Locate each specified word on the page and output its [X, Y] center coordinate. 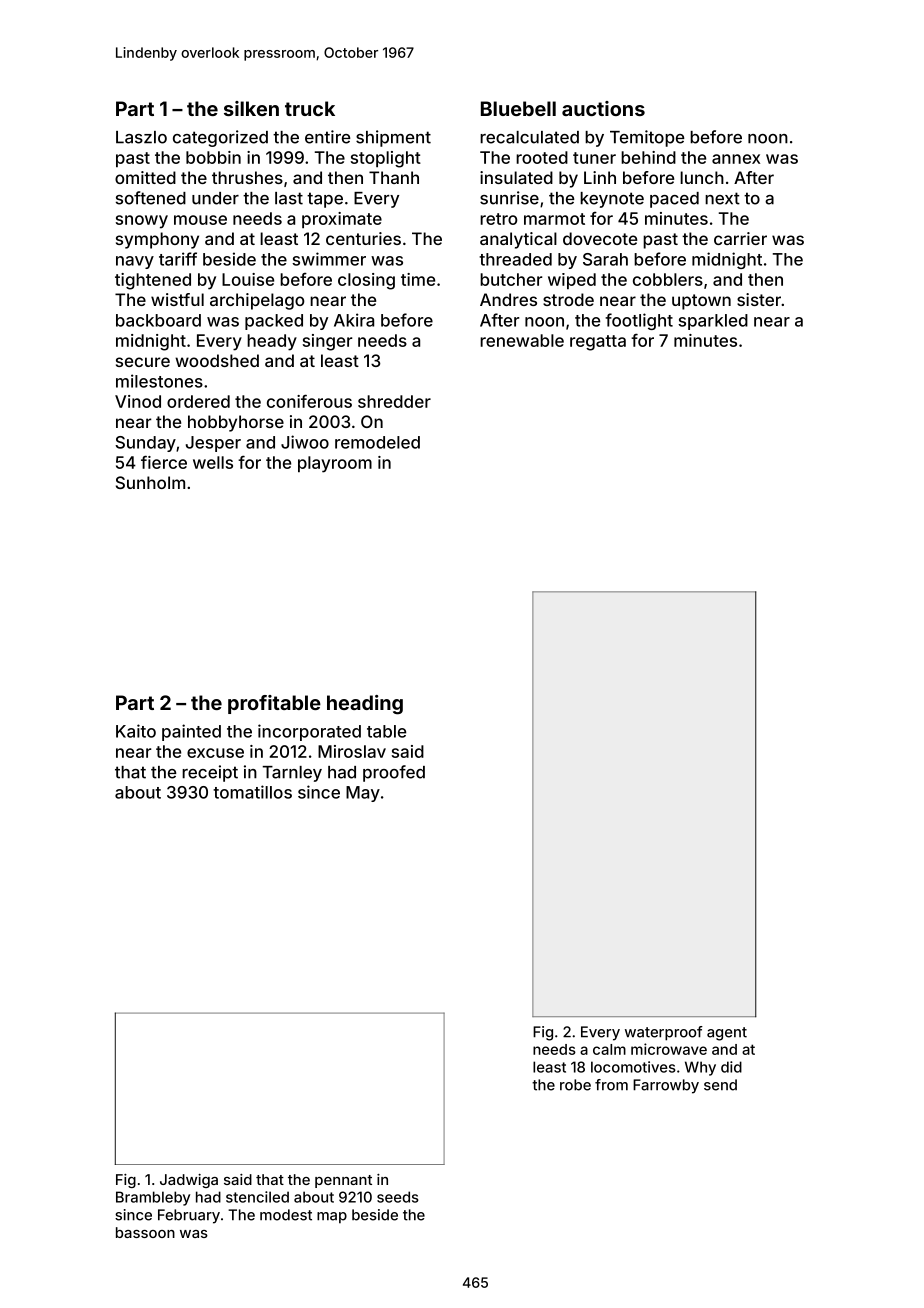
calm [609, 1049]
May [363, 794]
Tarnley [292, 774]
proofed [394, 773]
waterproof [664, 1033]
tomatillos [252, 792]
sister [759, 299]
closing [366, 281]
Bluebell [518, 108]
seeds [398, 1197]
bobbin [213, 157]
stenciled [257, 1197]
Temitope [647, 138]
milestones [159, 381]
